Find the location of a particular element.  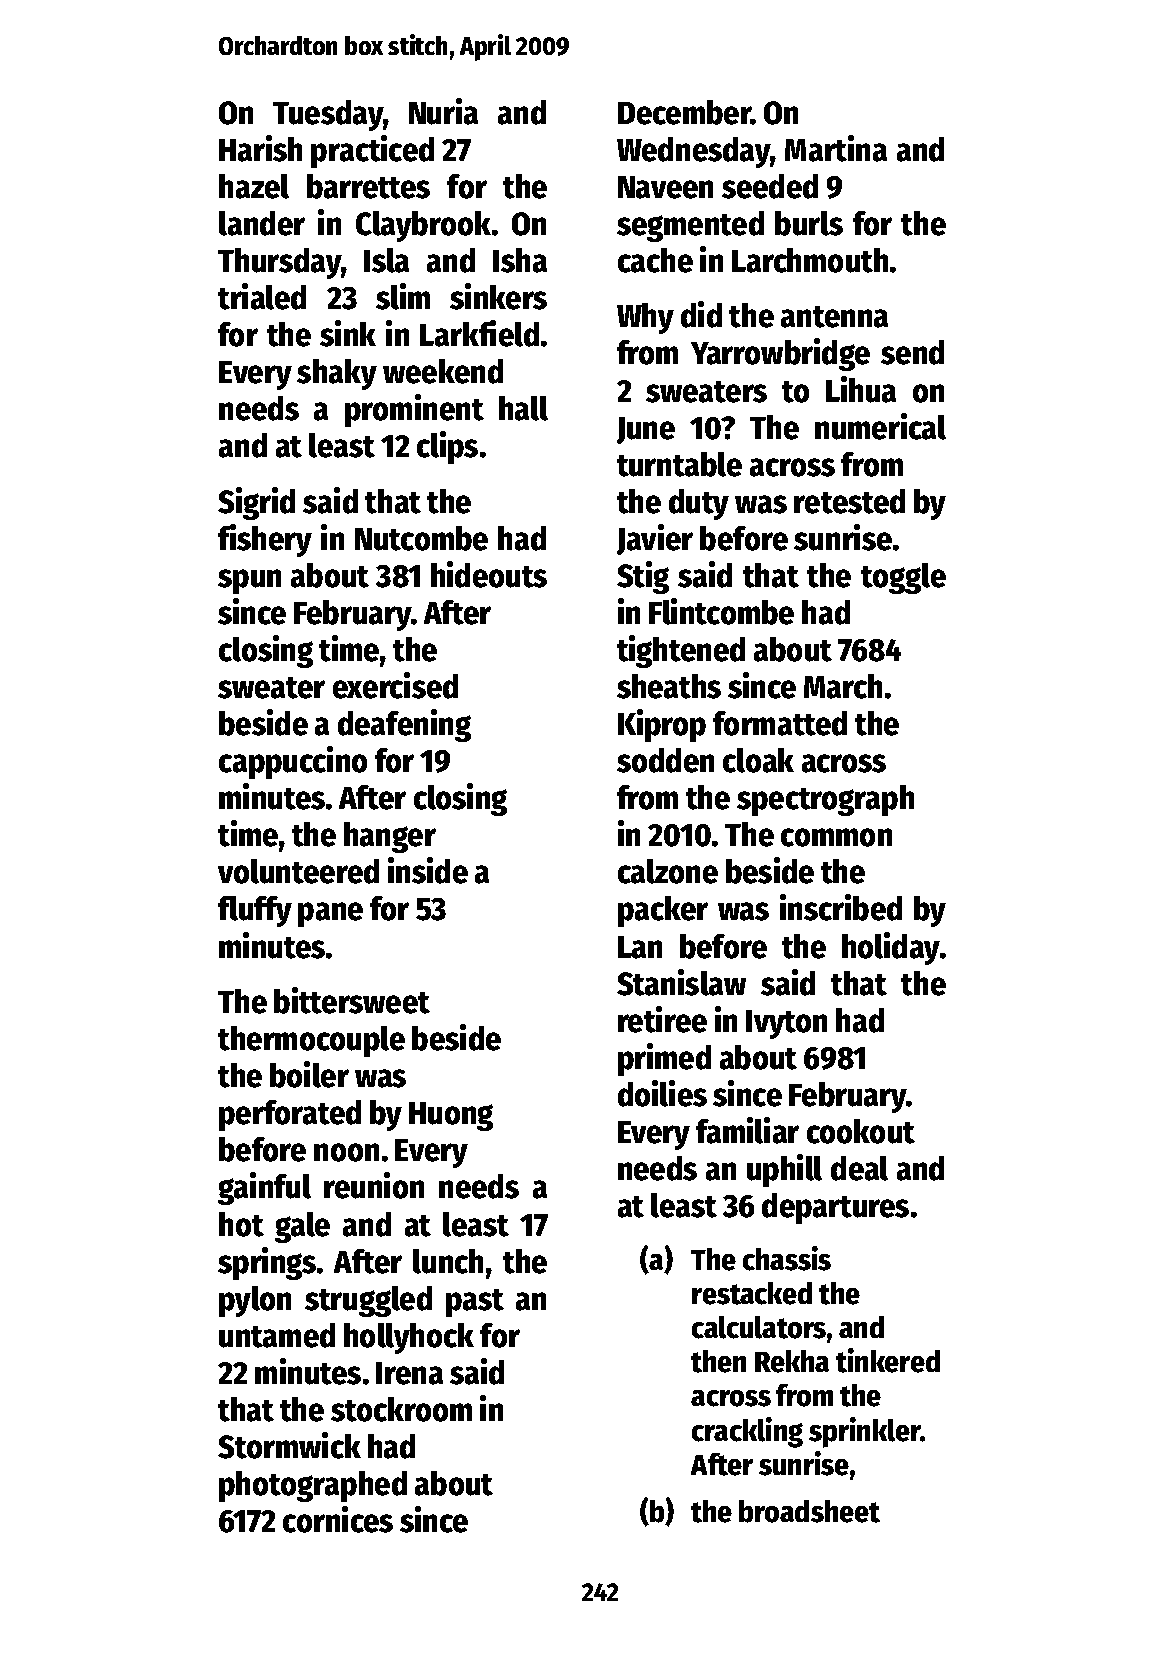

segmented is located at coordinates (690, 226).
